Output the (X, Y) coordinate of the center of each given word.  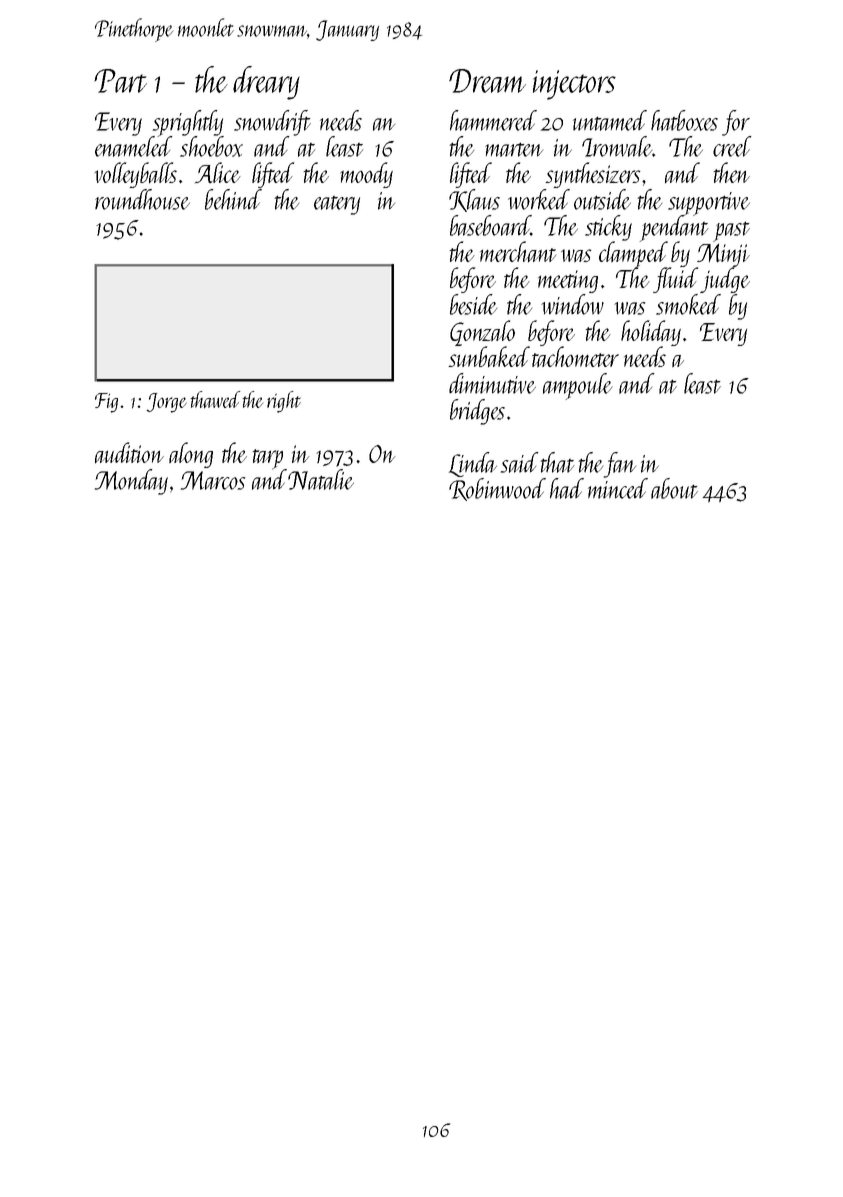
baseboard (490, 225)
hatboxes (684, 120)
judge (725, 280)
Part (120, 81)
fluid (675, 280)
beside (473, 304)
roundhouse (142, 199)
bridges (477, 412)
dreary (266, 83)
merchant (518, 251)
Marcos (213, 480)
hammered (493, 120)
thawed (215, 399)
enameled (134, 146)
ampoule (577, 386)
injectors (574, 85)
